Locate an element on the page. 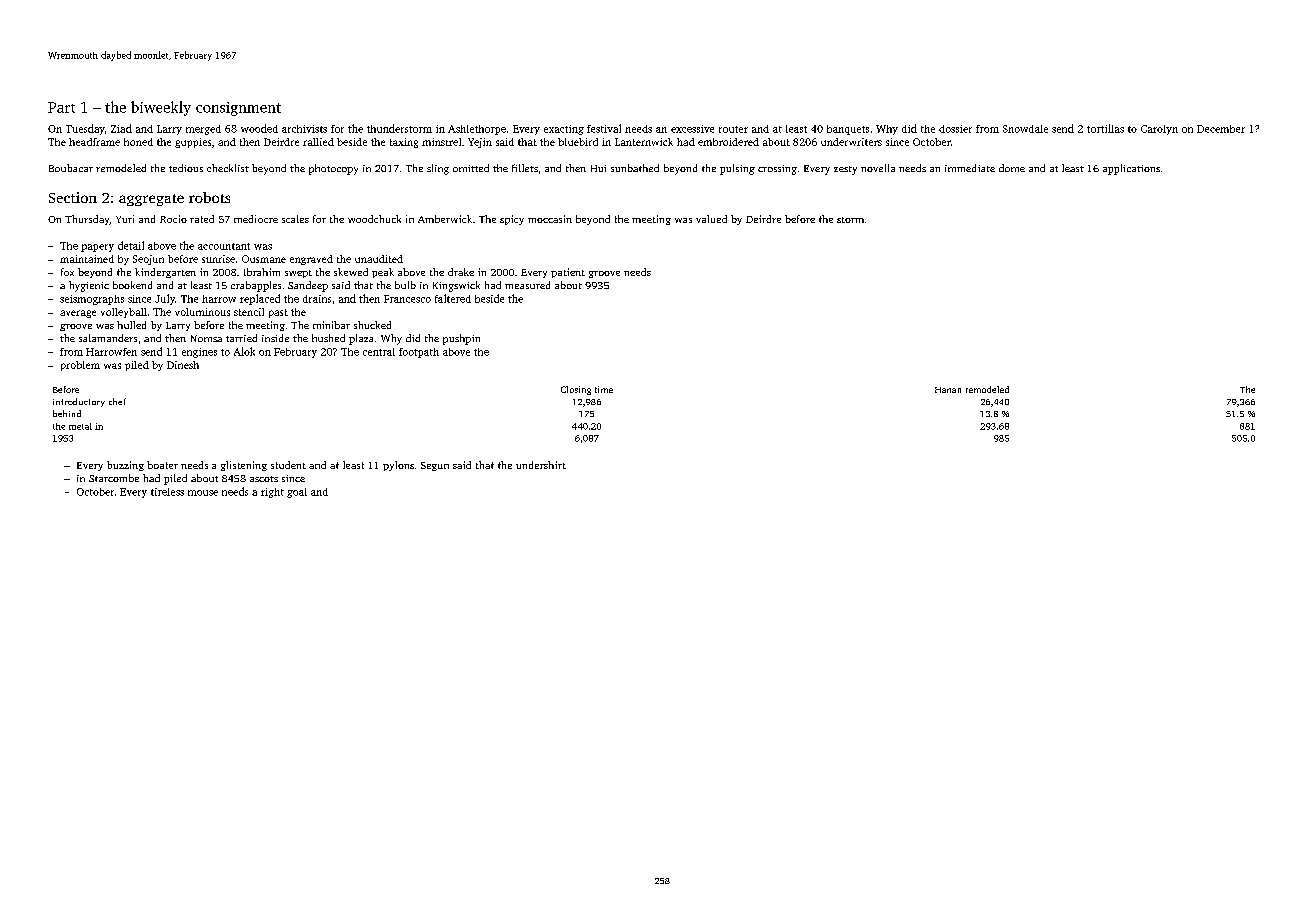 The width and height of the document is (1308, 924). minibar is located at coordinates (331, 325).
